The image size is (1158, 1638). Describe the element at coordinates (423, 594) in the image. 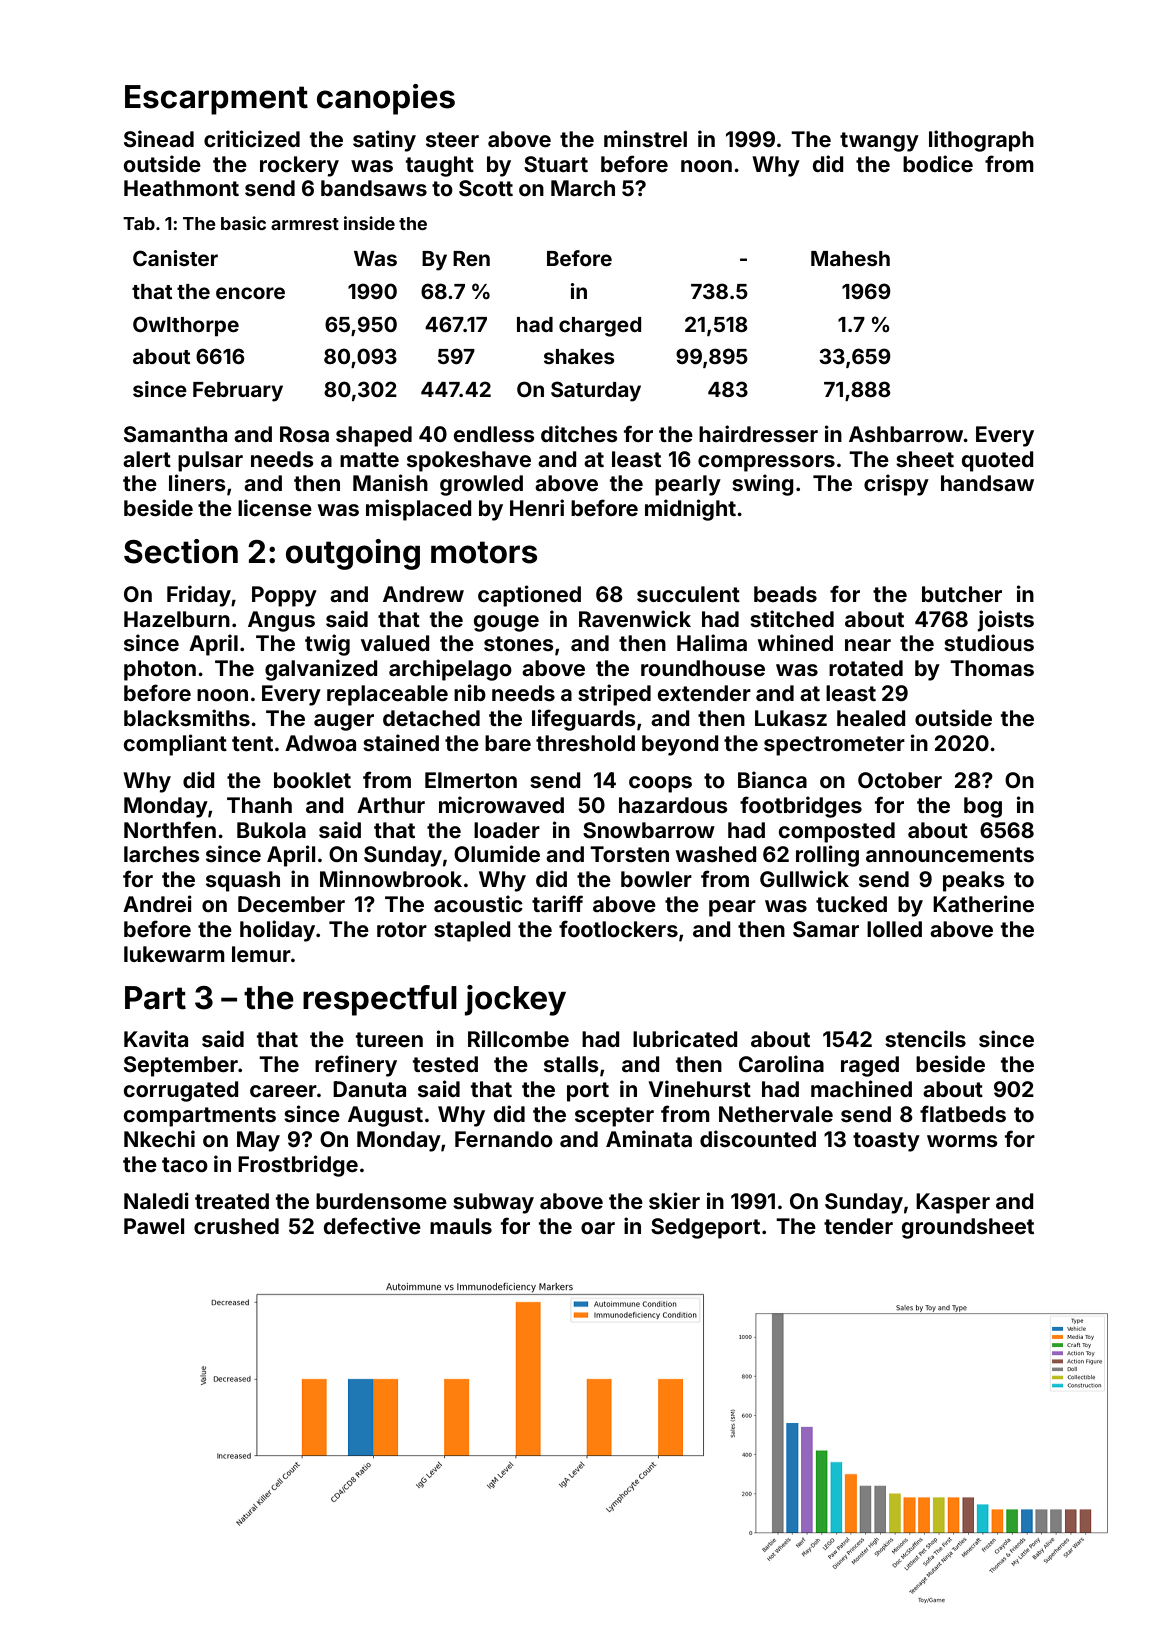

I see `Andrew` at that location.
